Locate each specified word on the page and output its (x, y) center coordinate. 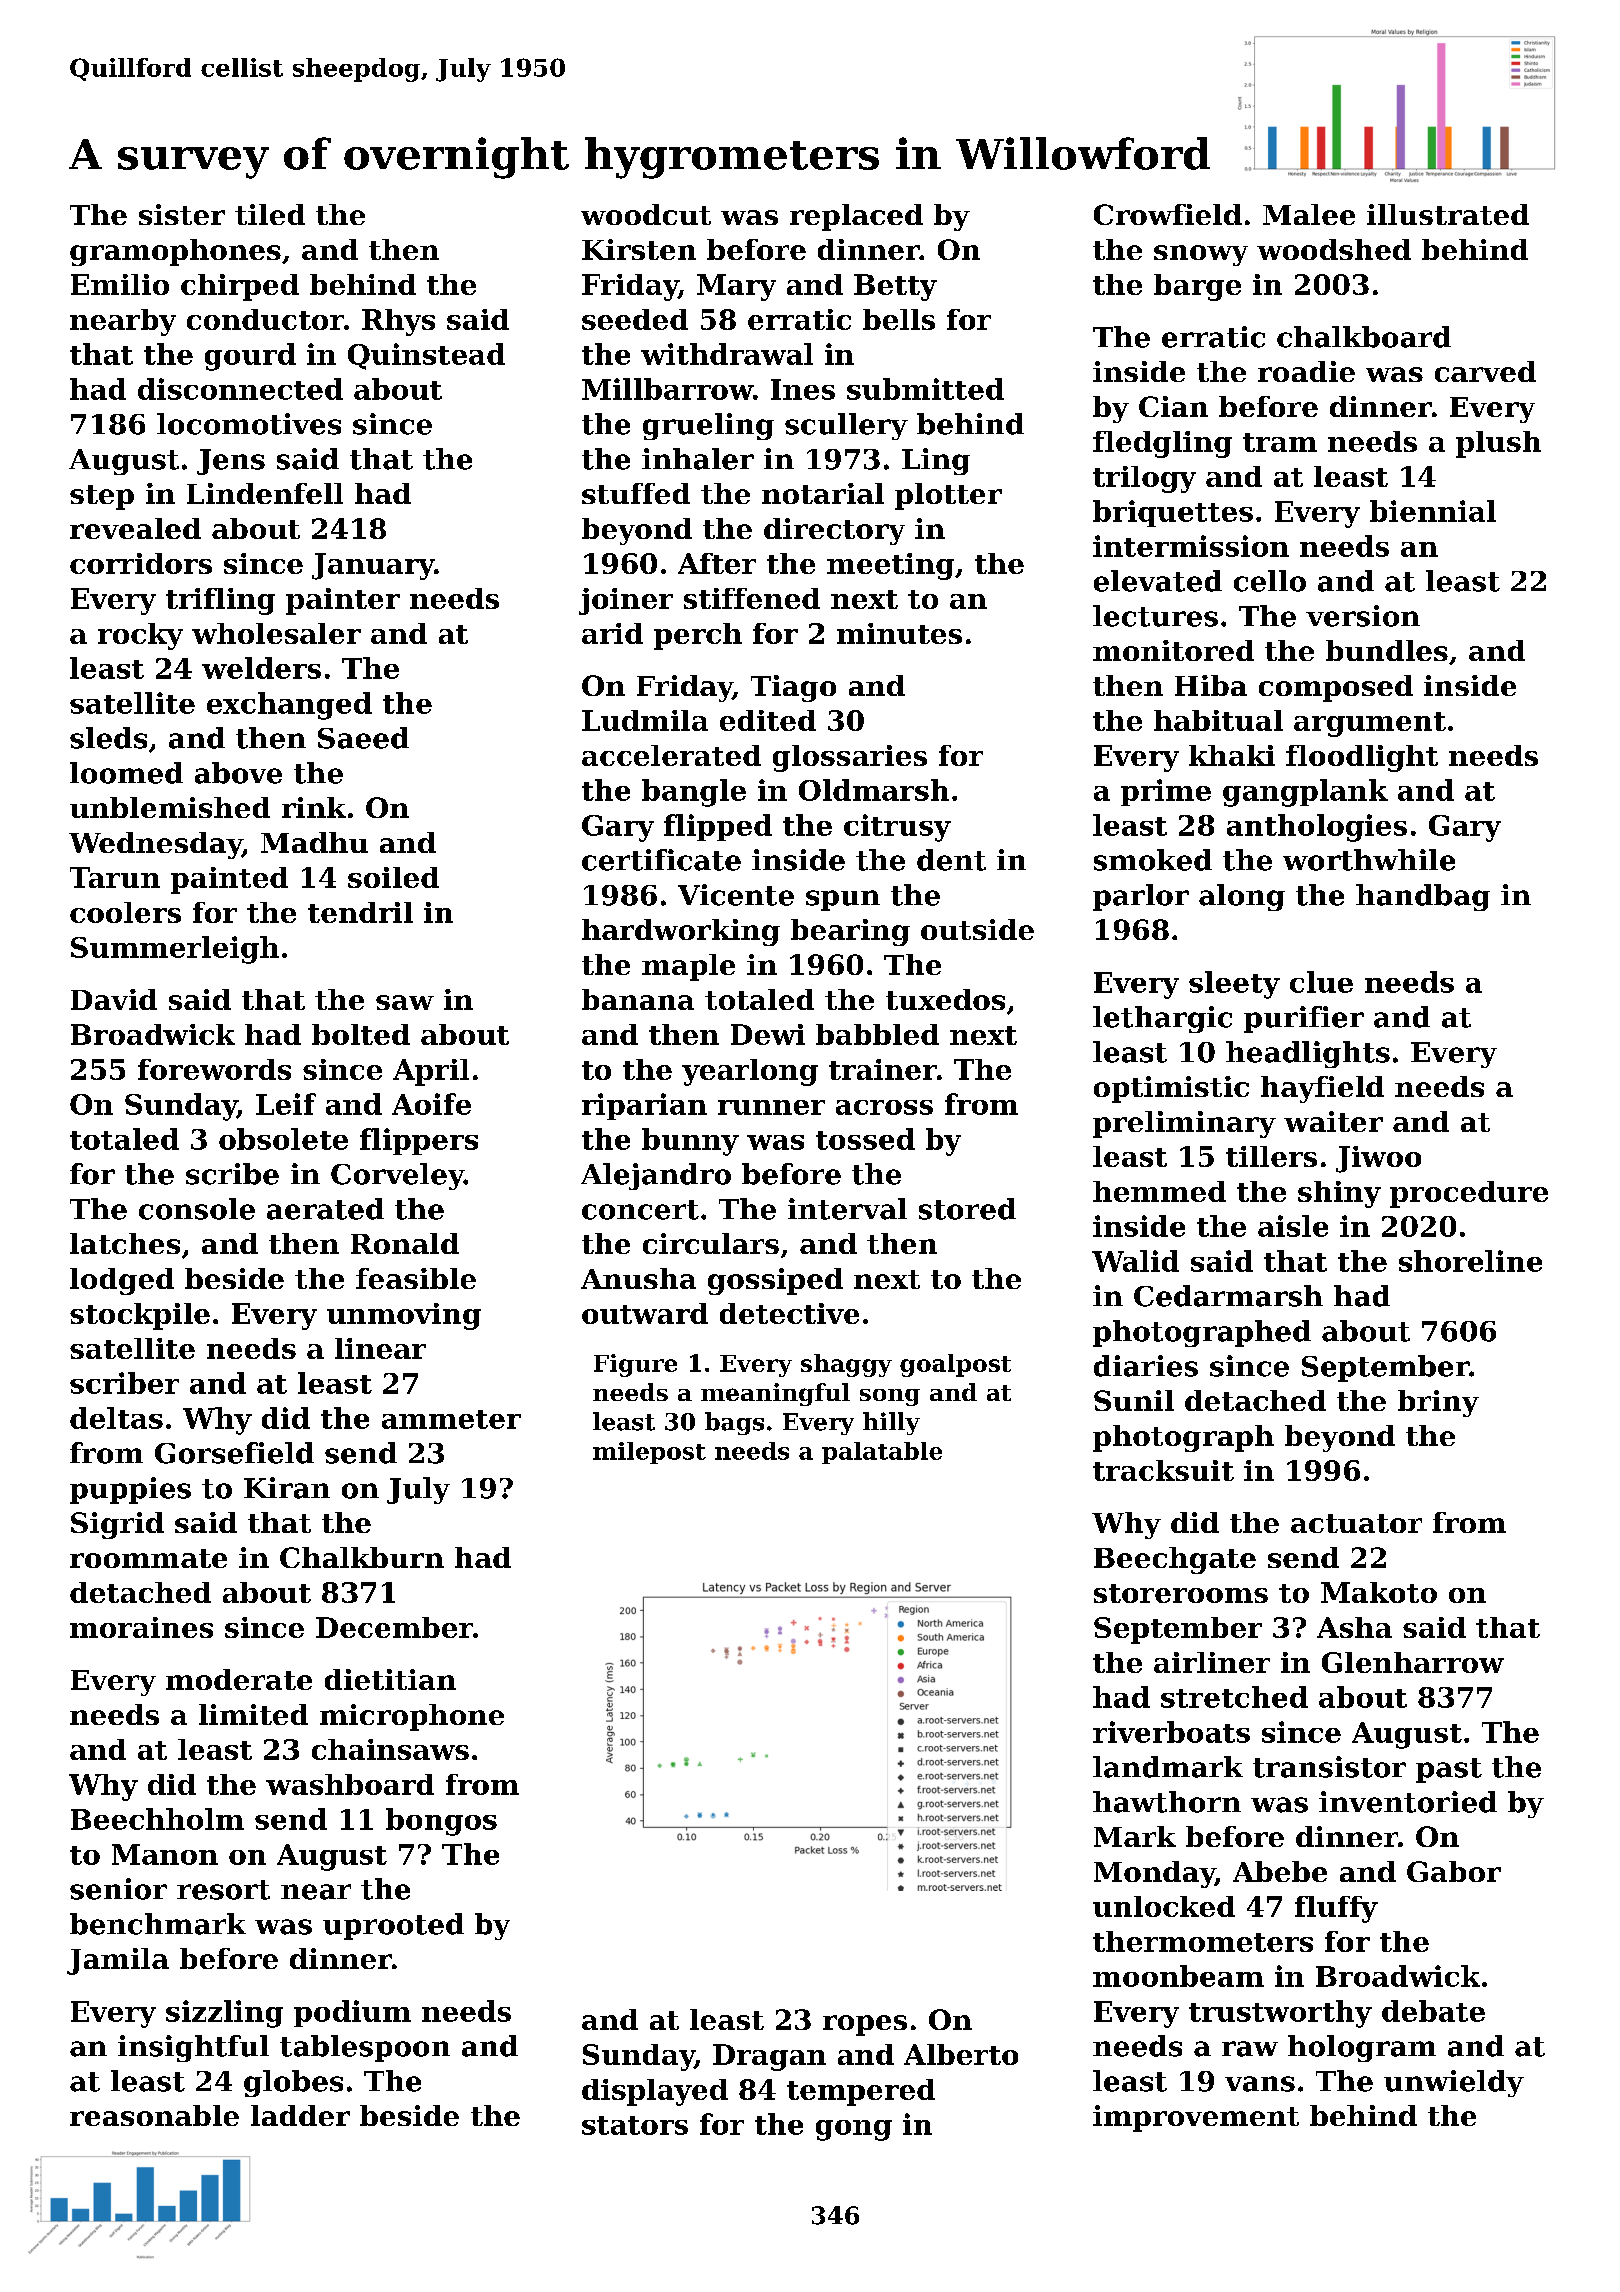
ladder (300, 2115)
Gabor (1454, 1871)
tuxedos (945, 999)
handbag (1423, 897)
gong (854, 2130)
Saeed (363, 738)
